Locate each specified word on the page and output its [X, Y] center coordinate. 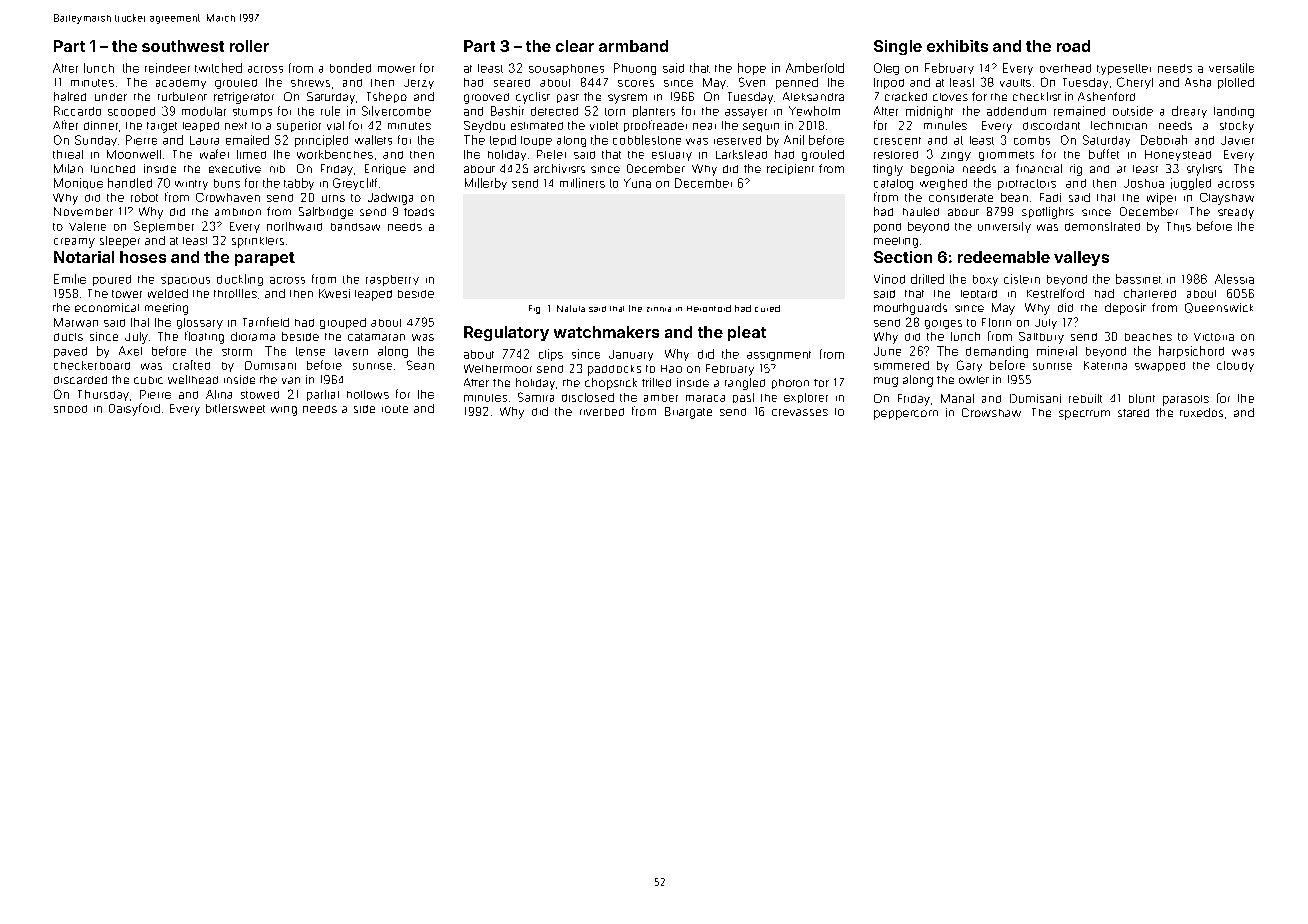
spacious [185, 281]
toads [419, 212]
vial [335, 125]
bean [1014, 197]
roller [249, 46]
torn [615, 112]
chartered [1150, 293]
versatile [1231, 68]
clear [575, 46]
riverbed [602, 412]
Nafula [571, 308]
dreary [1189, 112]
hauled [921, 211]
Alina [219, 394]
